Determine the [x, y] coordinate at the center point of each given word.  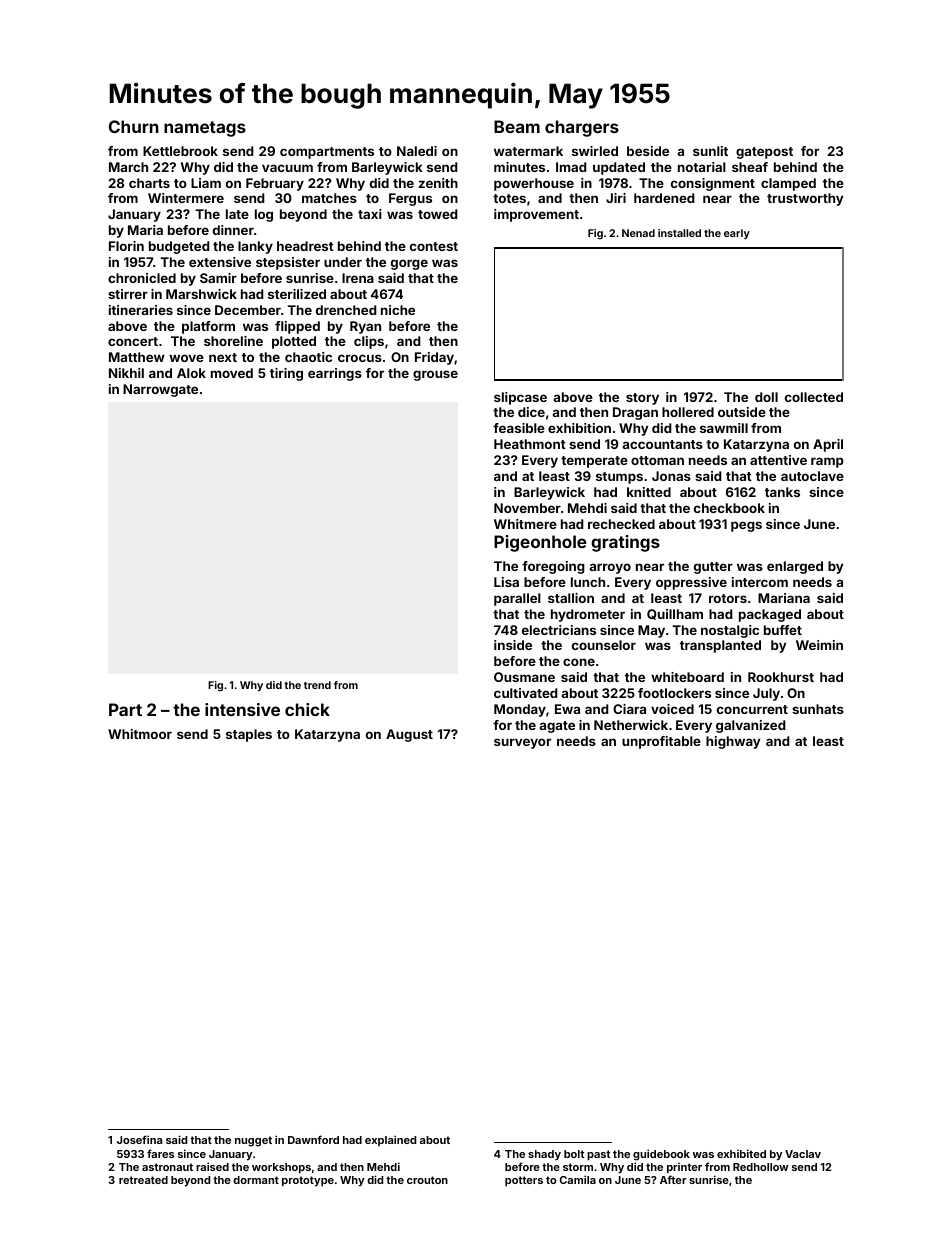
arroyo [610, 568]
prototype [308, 1181]
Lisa [506, 582]
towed [438, 214]
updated [619, 168]
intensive [242, 709]
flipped [297, 327]
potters [524, 1181]
